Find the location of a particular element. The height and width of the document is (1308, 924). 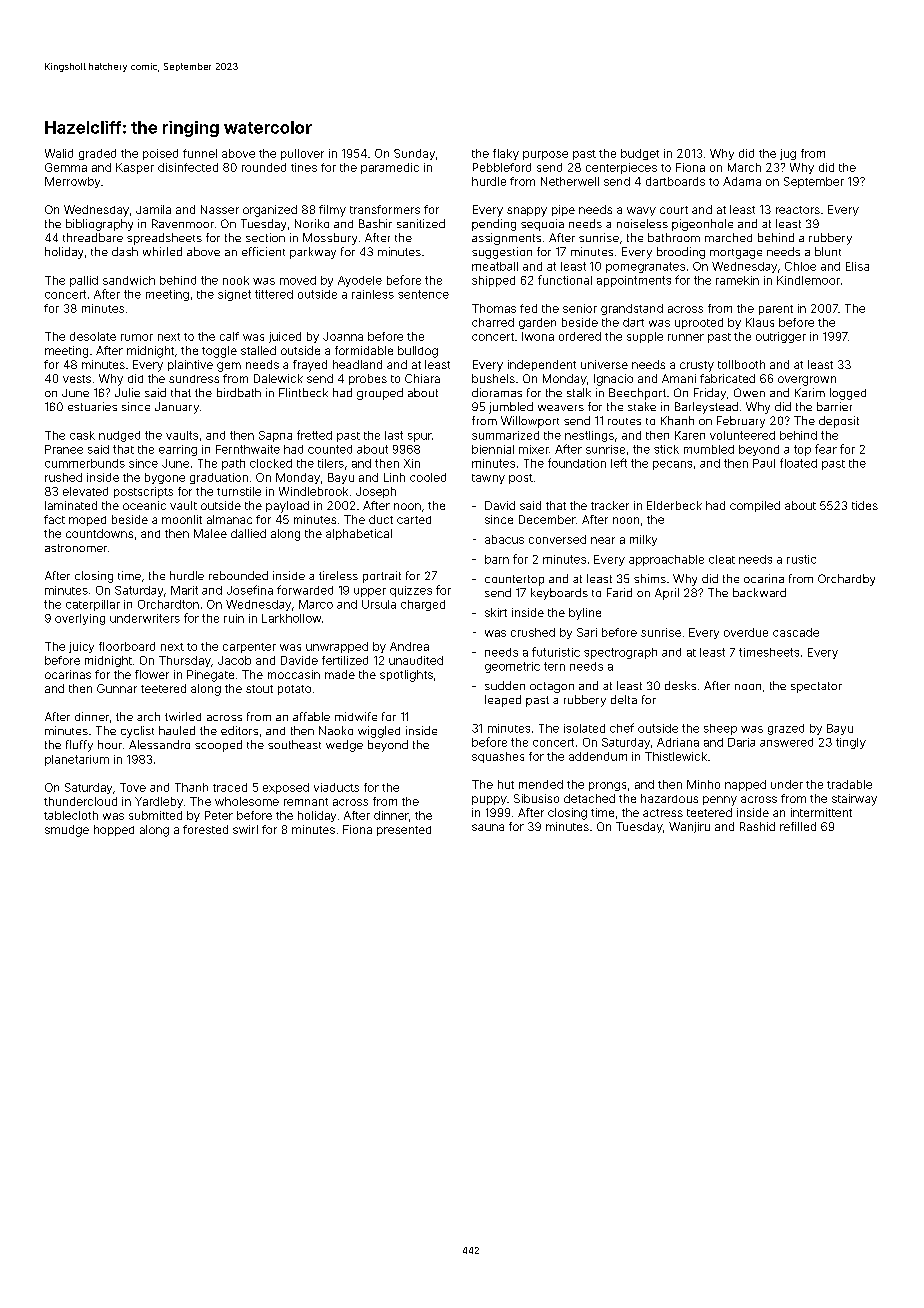

delta is located at coordinates (624, 699).
